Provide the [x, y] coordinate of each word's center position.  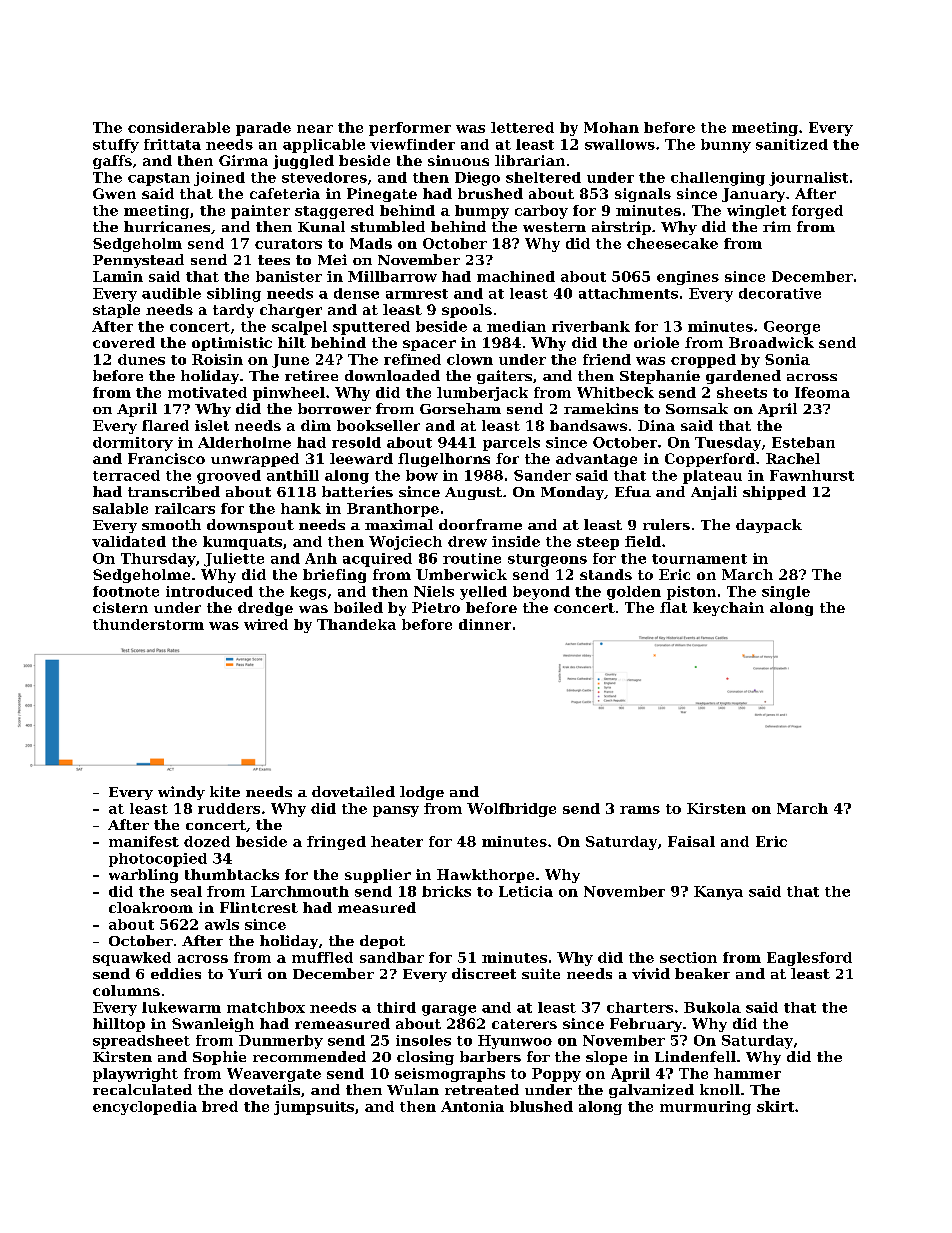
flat [673, 607]
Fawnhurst [812, 475]
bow [422, 475]
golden [634, 593]
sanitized [792, 144]
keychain [728, 609]
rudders [229, 808]
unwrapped [255, 460]
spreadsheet [141, 1042]
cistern [120, 607]
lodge [422, 793]
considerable [179, 127]
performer [410, 129]
